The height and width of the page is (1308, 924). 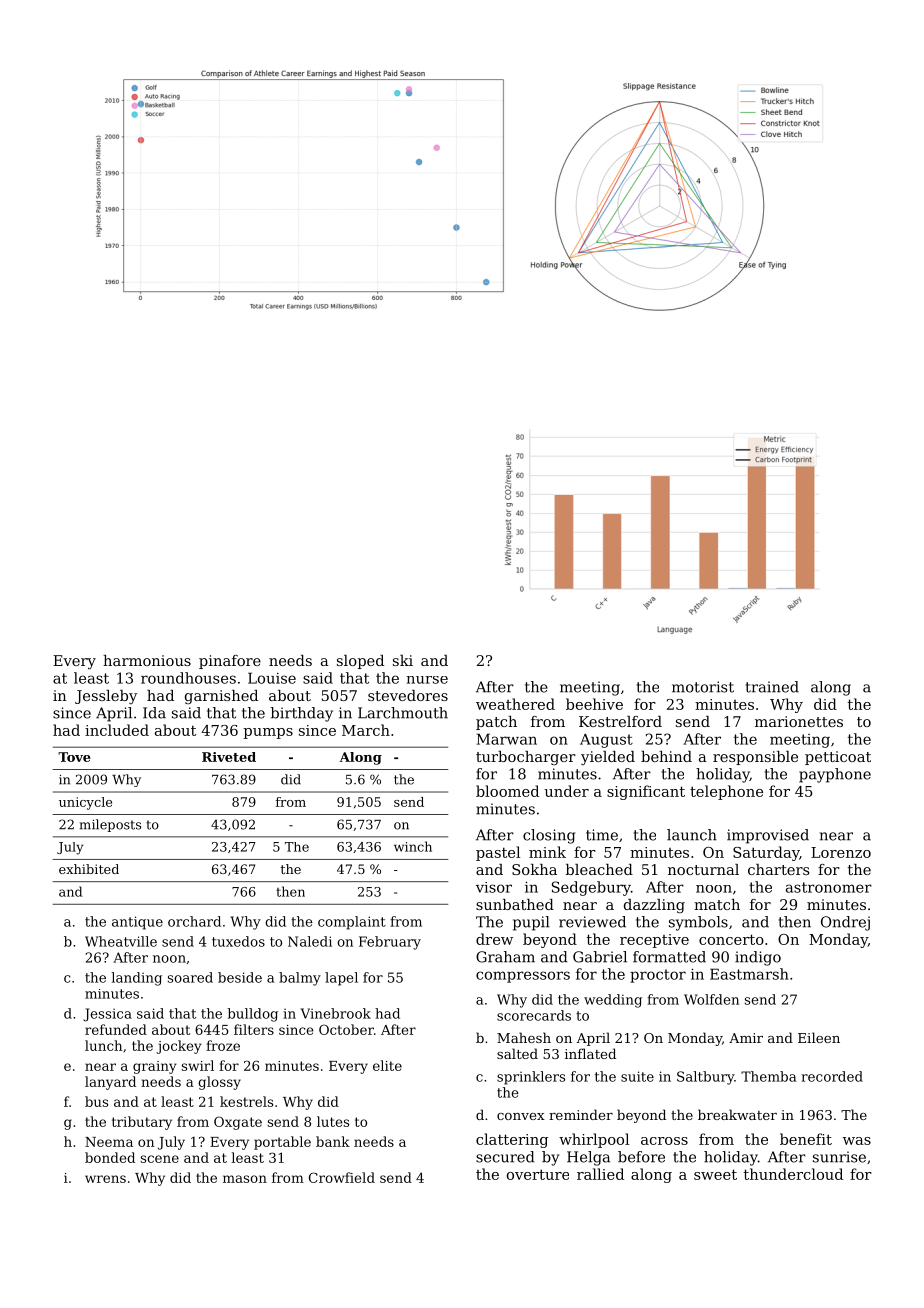 What do you see at coordinates (515, 904) in the page?
I see `sunbathed` at bounding box center [515, 904].
